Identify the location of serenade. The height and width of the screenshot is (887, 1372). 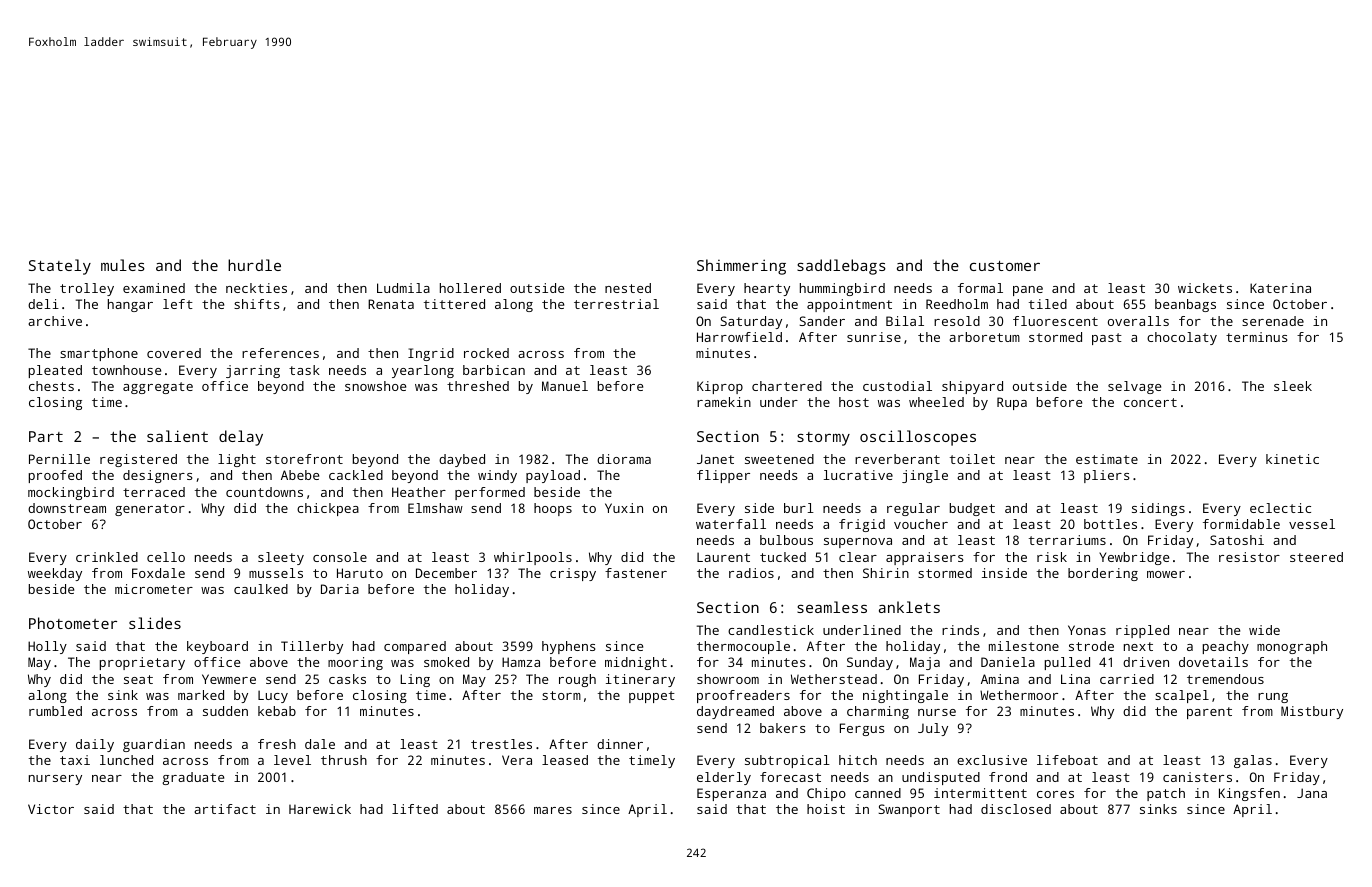
(1273, 321).
